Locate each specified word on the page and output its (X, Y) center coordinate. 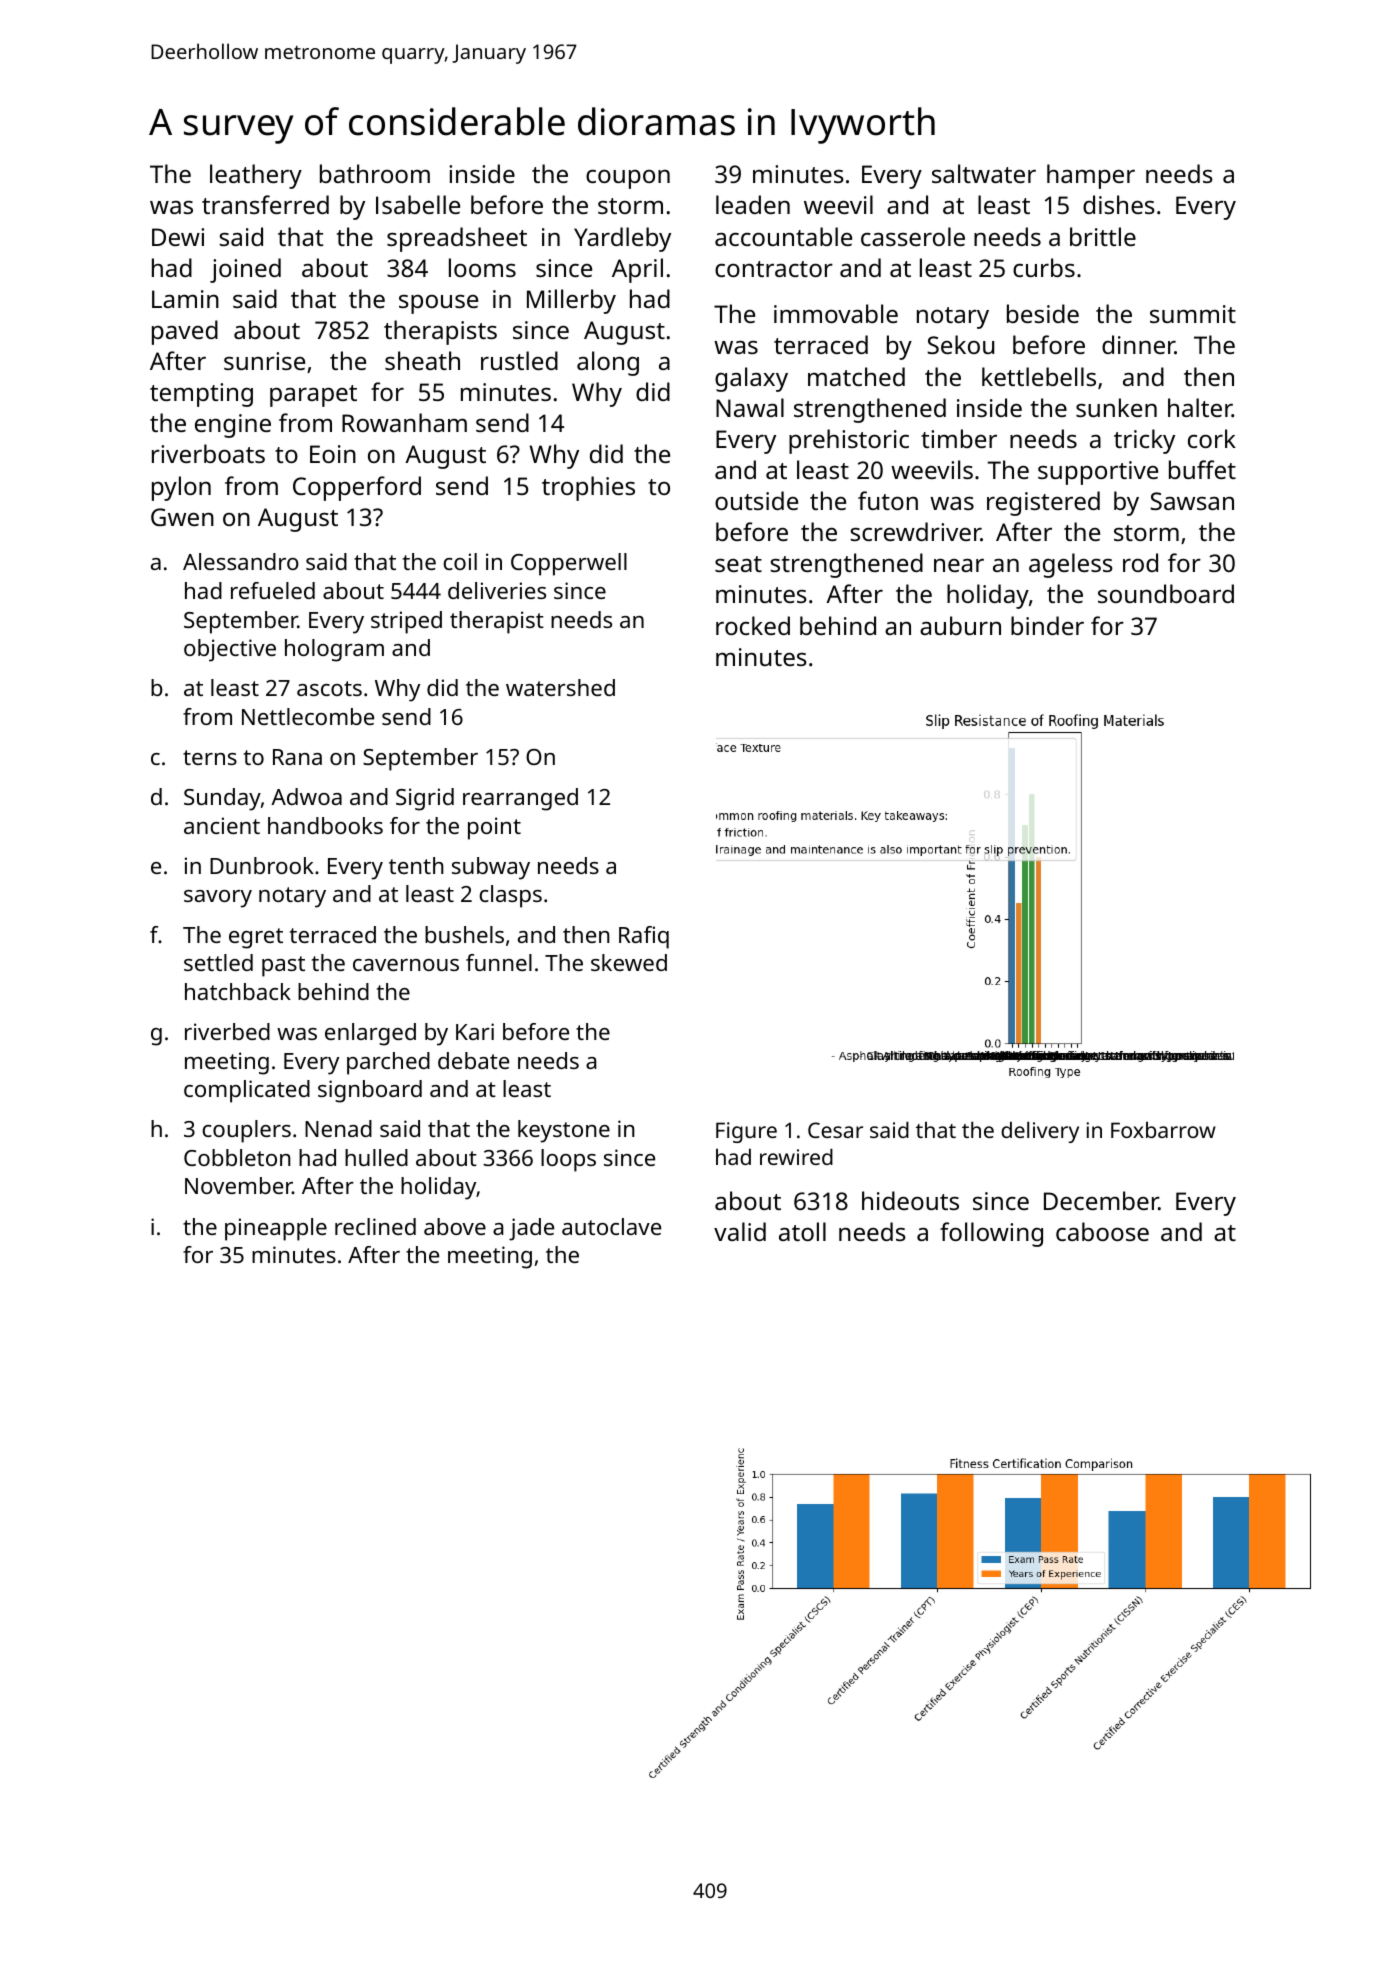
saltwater (984, 173)
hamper (1091, 176)
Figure (746, 1132)
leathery (256, 176)
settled (218, 962)
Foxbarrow (1163, 1130)
